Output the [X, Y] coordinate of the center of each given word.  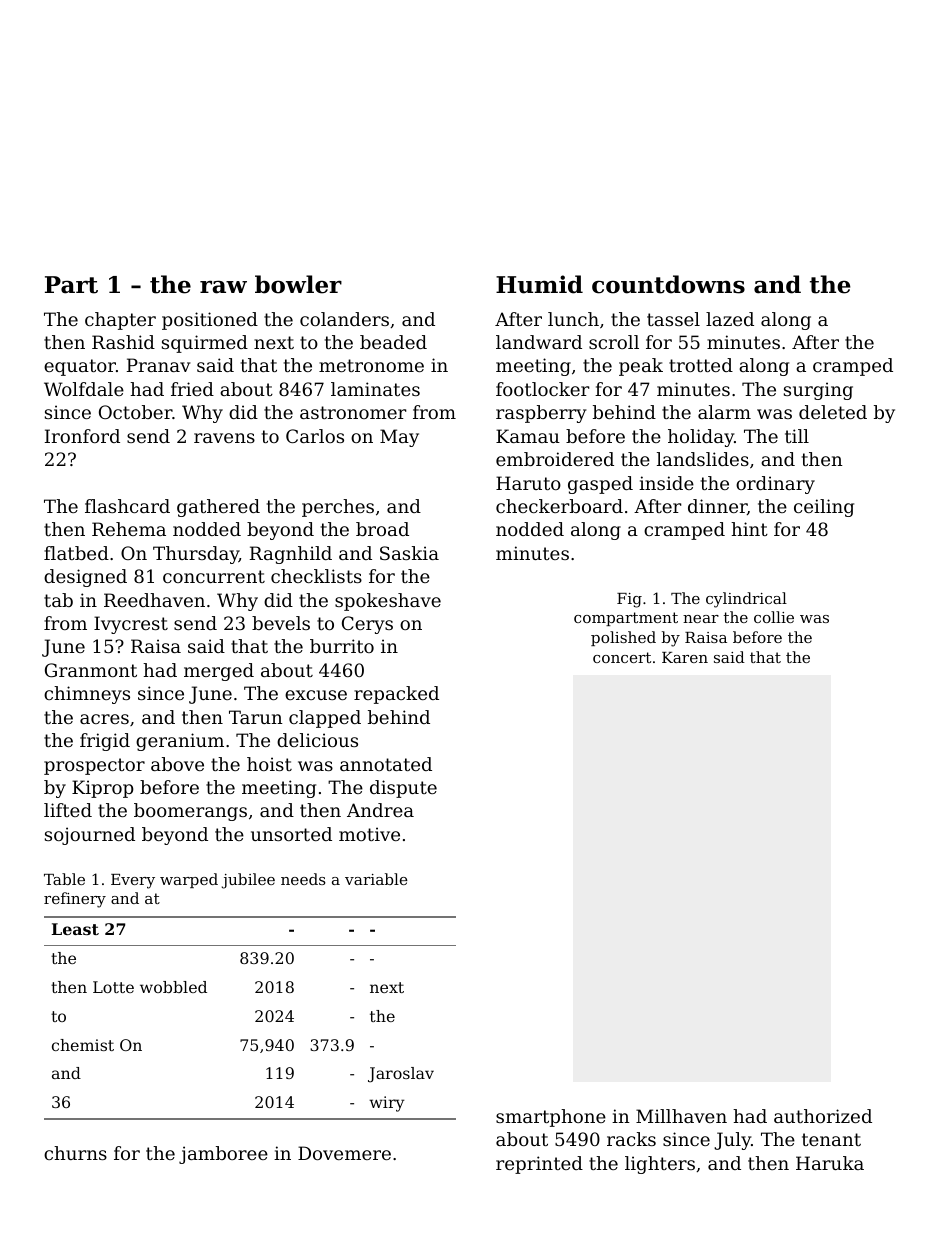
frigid [105, 742]
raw [223, 287]
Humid [539, 284]
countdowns [668, 284]
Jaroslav [401, 1075]
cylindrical [746, 600]
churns [75, 1153]
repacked [396, 695]
